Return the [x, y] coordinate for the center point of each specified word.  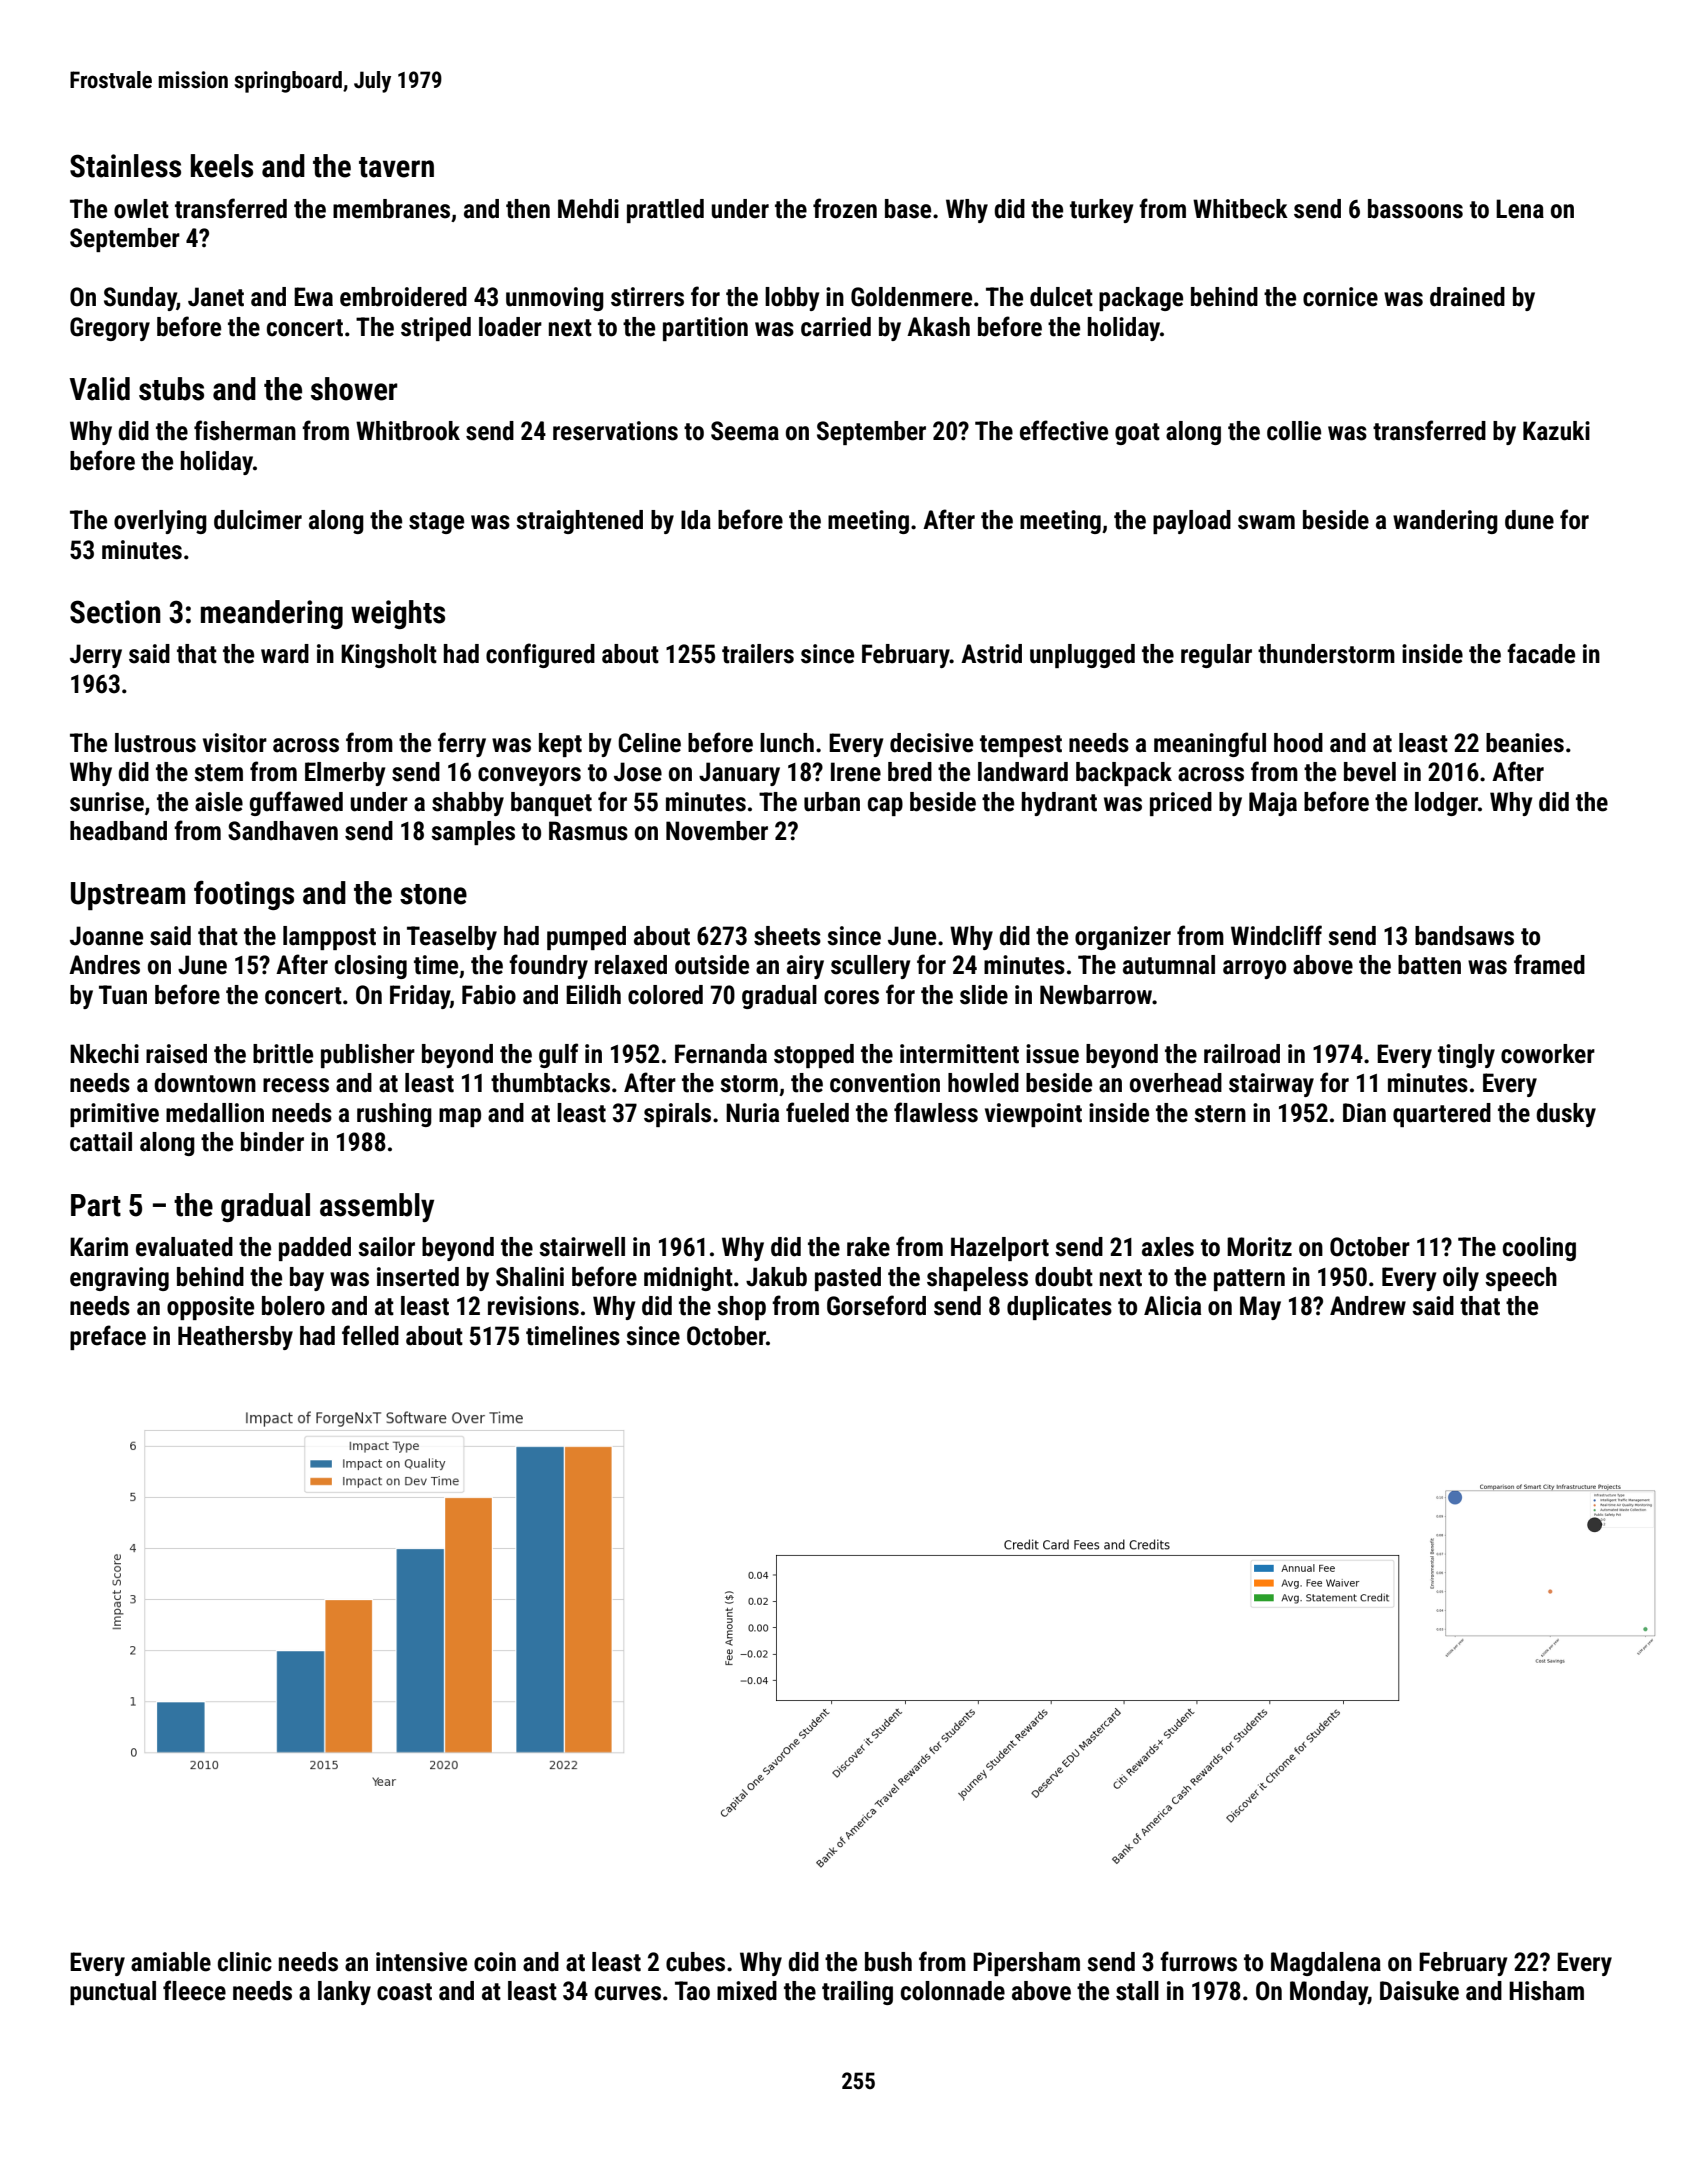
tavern [396, 167]
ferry [462, 744]
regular [1216, 656]
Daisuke [1419, 1991]
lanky [344, 1993]
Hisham [1546, 1991]
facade [1541, 653]
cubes [695, 1962]
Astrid [991, 654]
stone [433, 894]
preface [108, 1337]
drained [1467, 297]
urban [832, 802]
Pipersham [1026, 1964]
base [908, 209]
